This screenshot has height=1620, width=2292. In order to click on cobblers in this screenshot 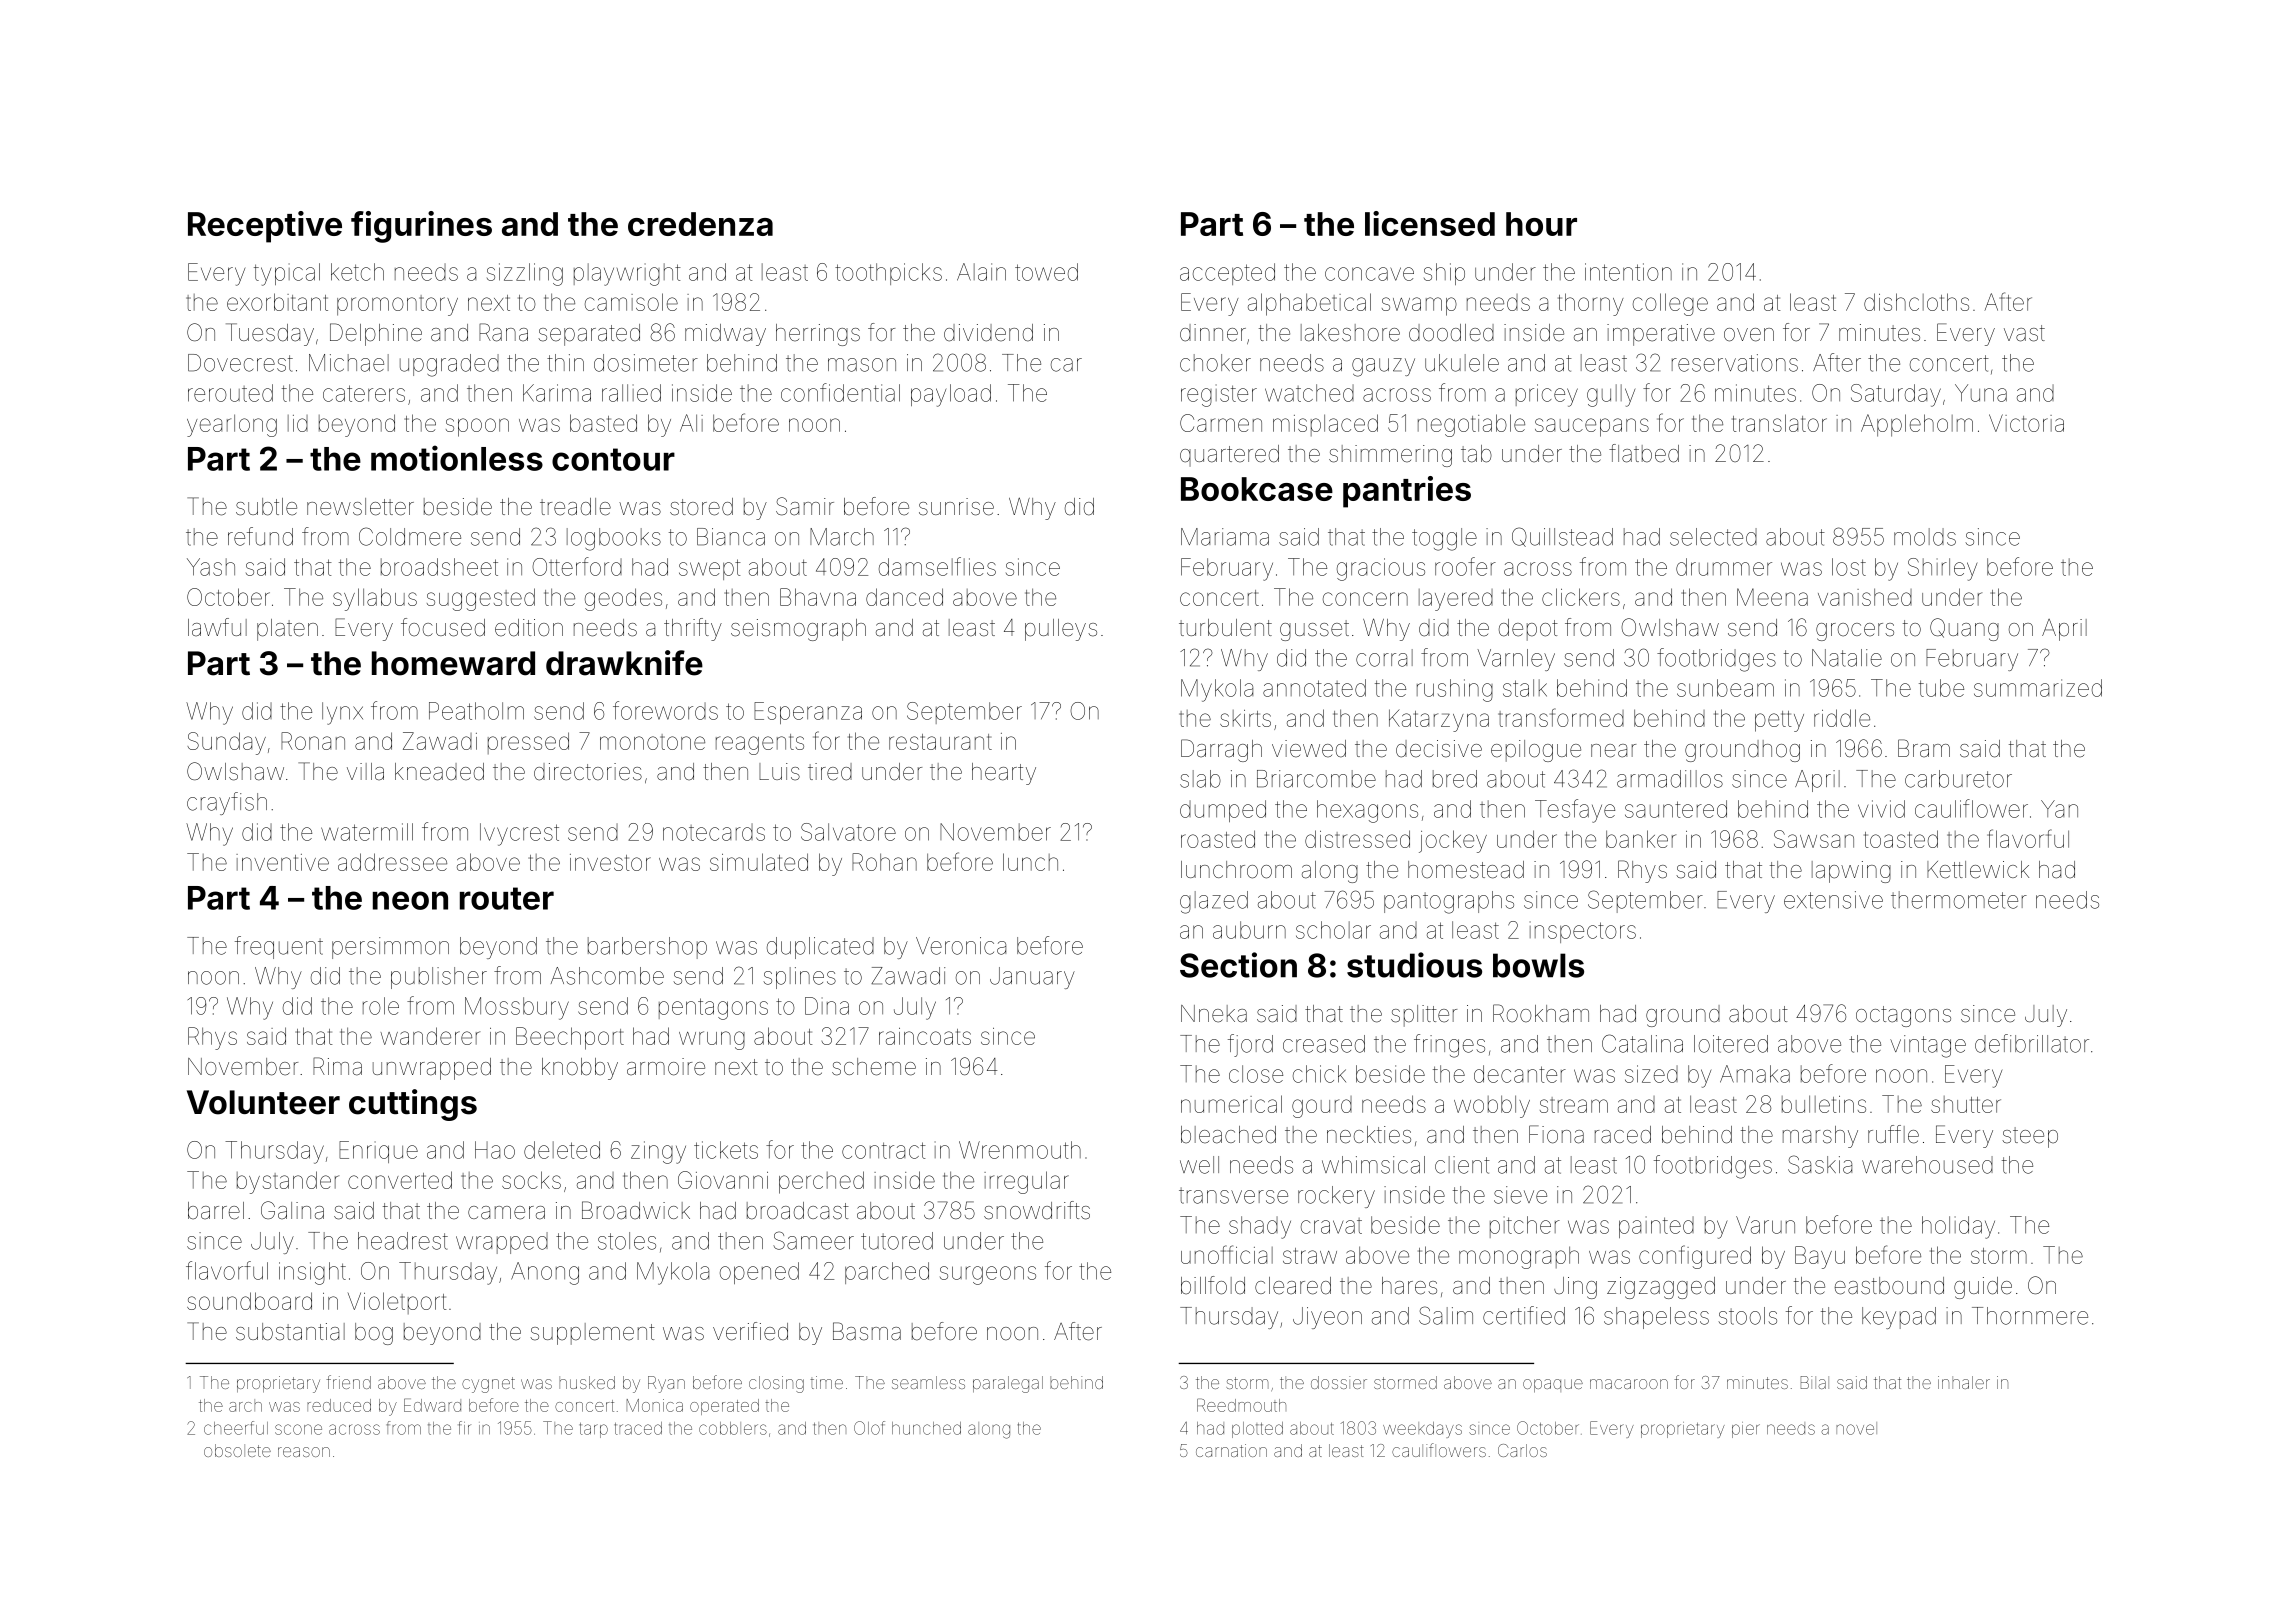, I will do `click(733, 1428)`.
